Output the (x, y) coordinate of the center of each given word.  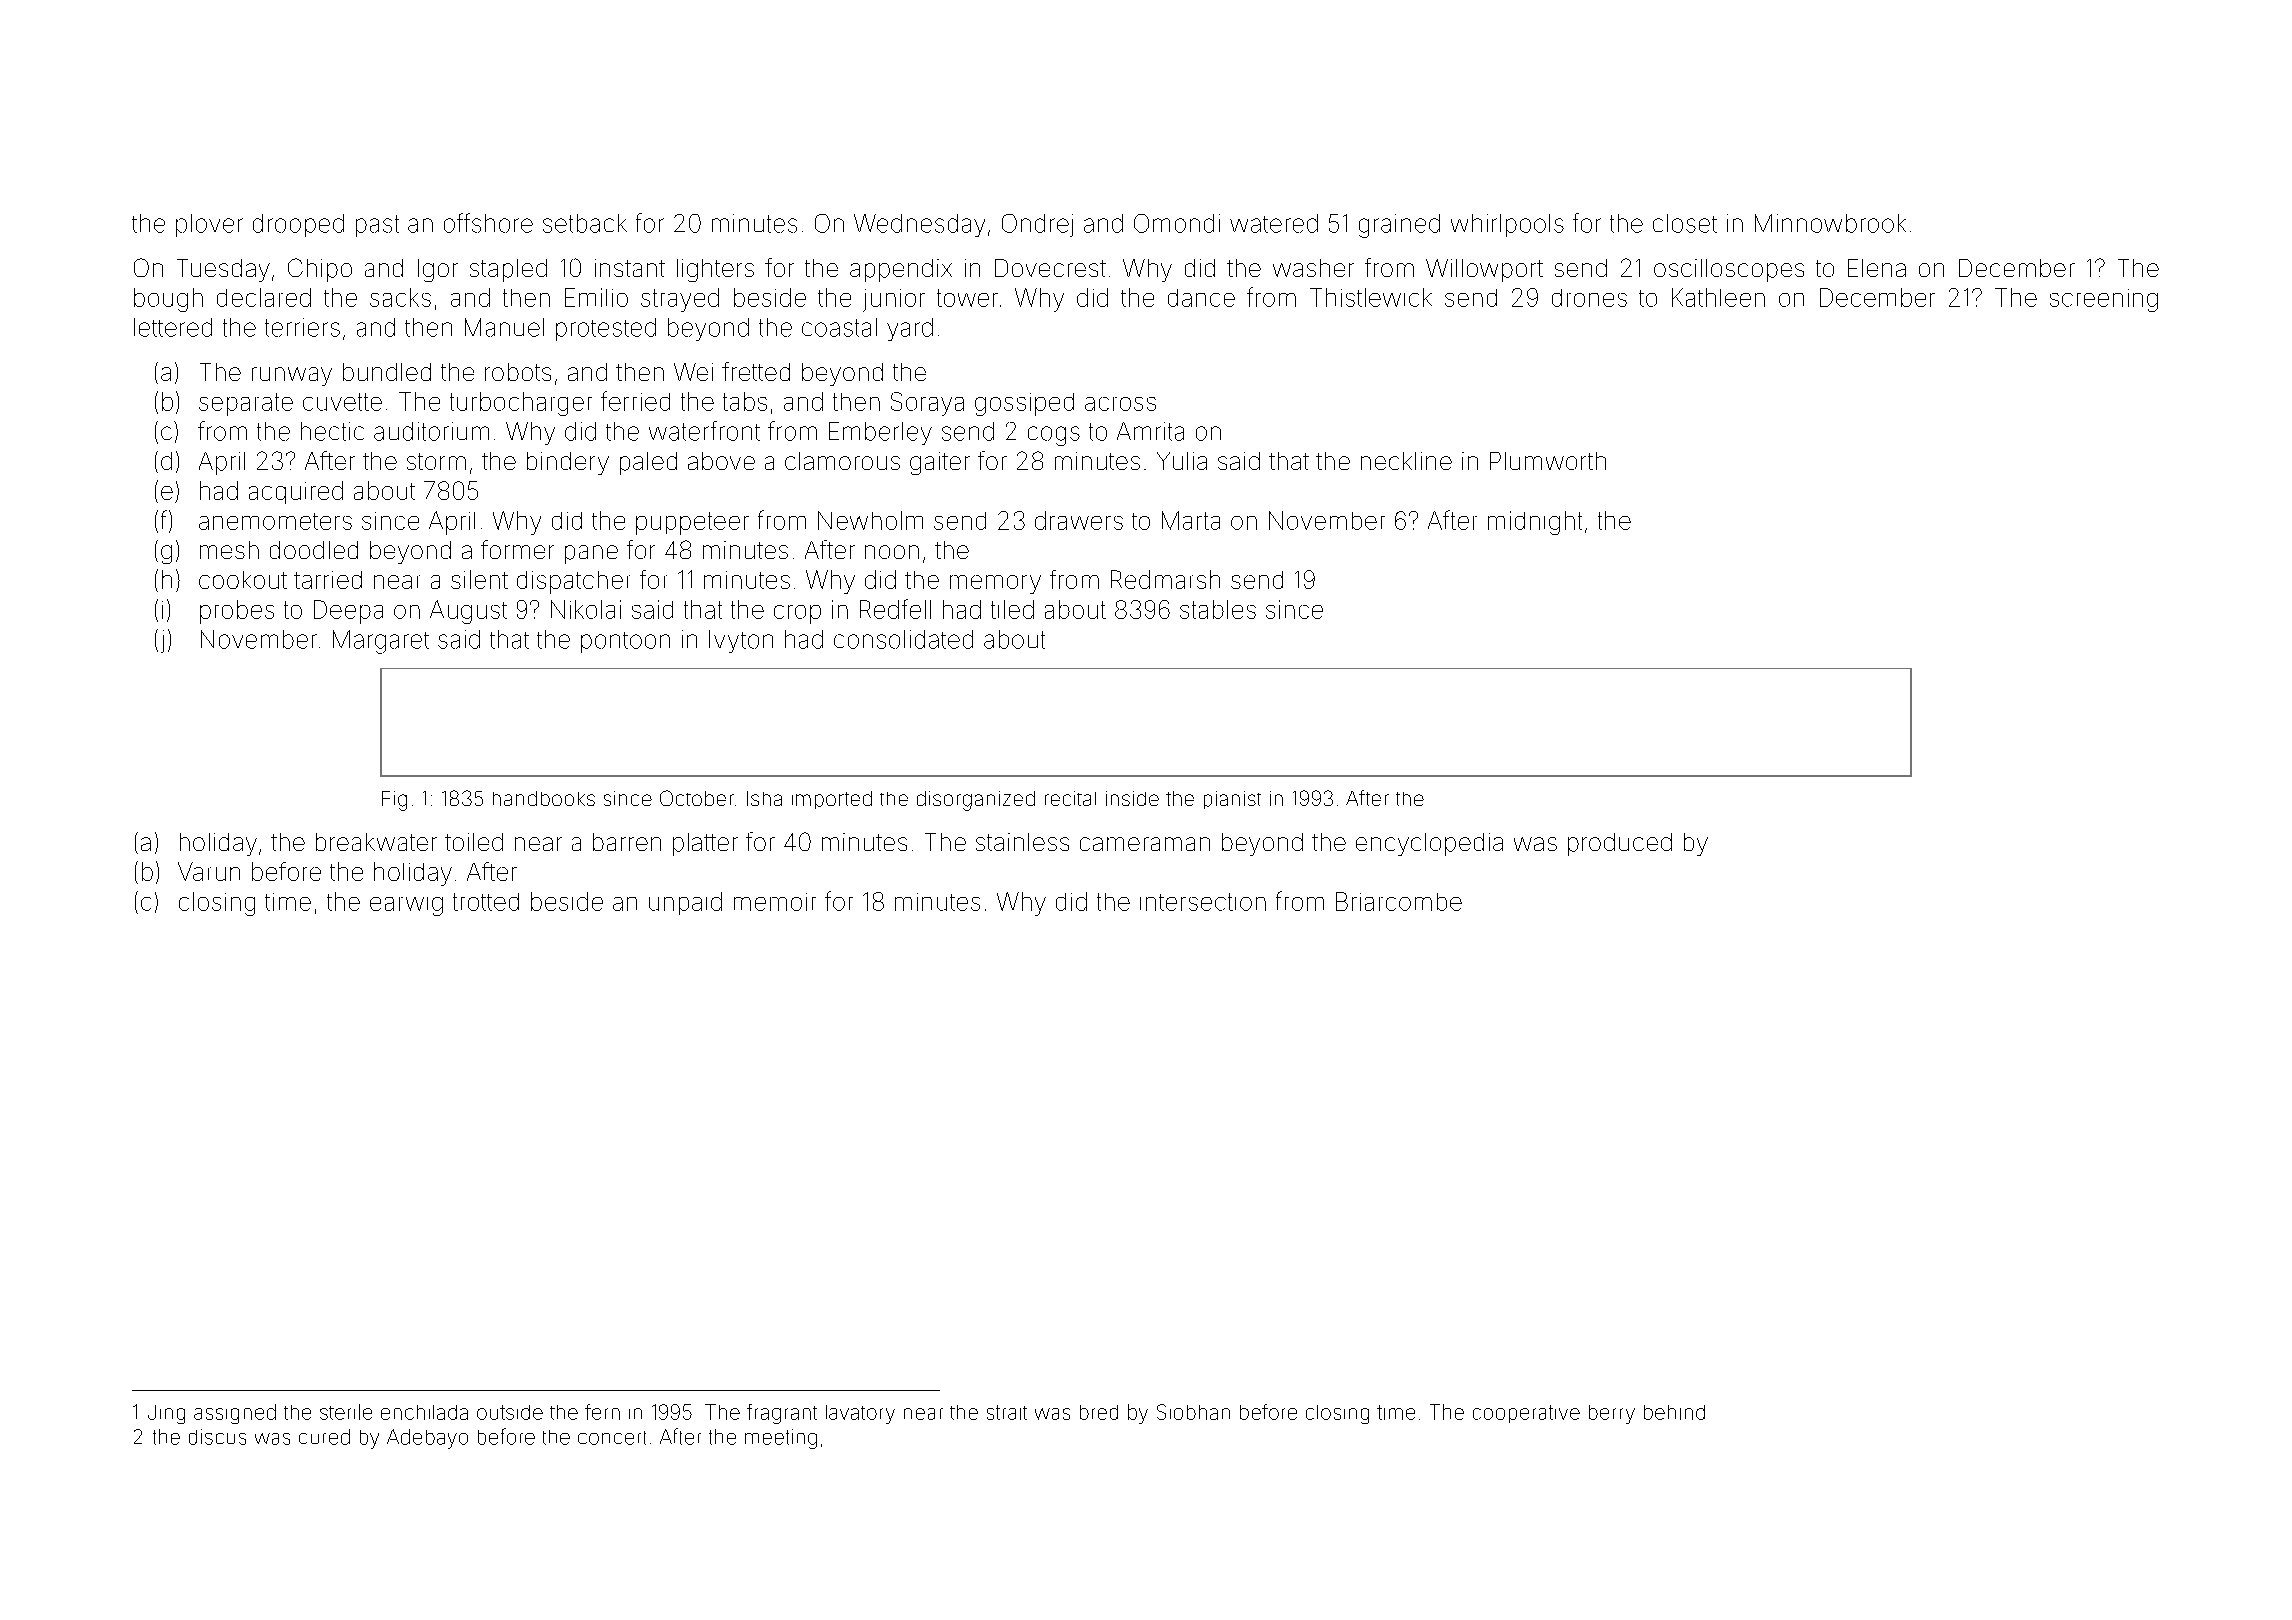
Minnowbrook (1830, 223)
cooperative (1526, 1414)
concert (612, 1438)
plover (209, 225)
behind (1674, 1412)
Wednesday (919, 225)
